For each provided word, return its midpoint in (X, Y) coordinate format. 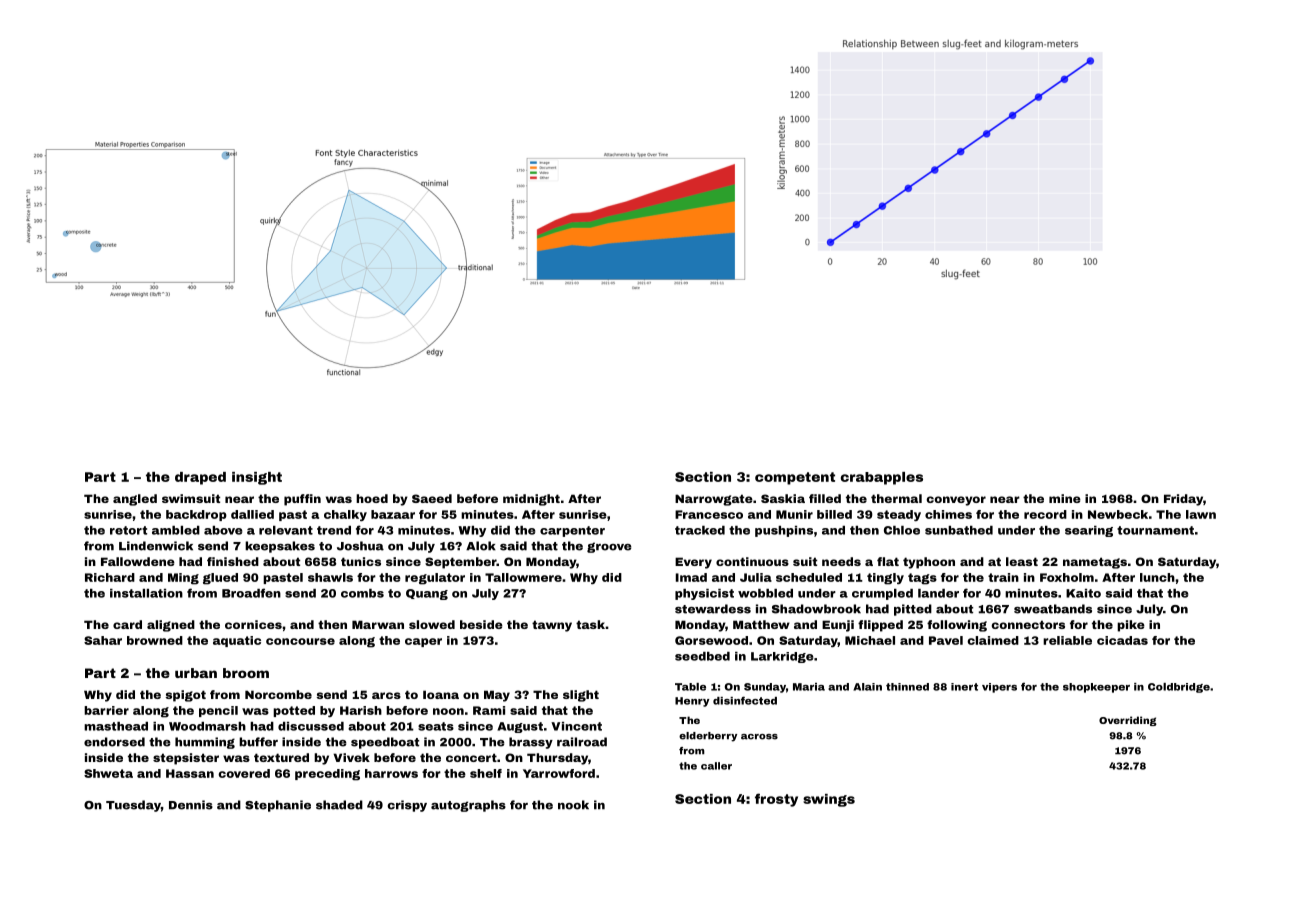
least (1022, 561)
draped (200, 478)
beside (481, 624)
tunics (361, 561)
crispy (407, 806)
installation (146, 593)
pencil (218, 711)
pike (1131, 626)
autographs (468, 806)
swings (829, 800)
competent (795, 478)
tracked (700, 530)
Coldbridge (1179, 688)
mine (1065, 498)
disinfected (745, 700)
